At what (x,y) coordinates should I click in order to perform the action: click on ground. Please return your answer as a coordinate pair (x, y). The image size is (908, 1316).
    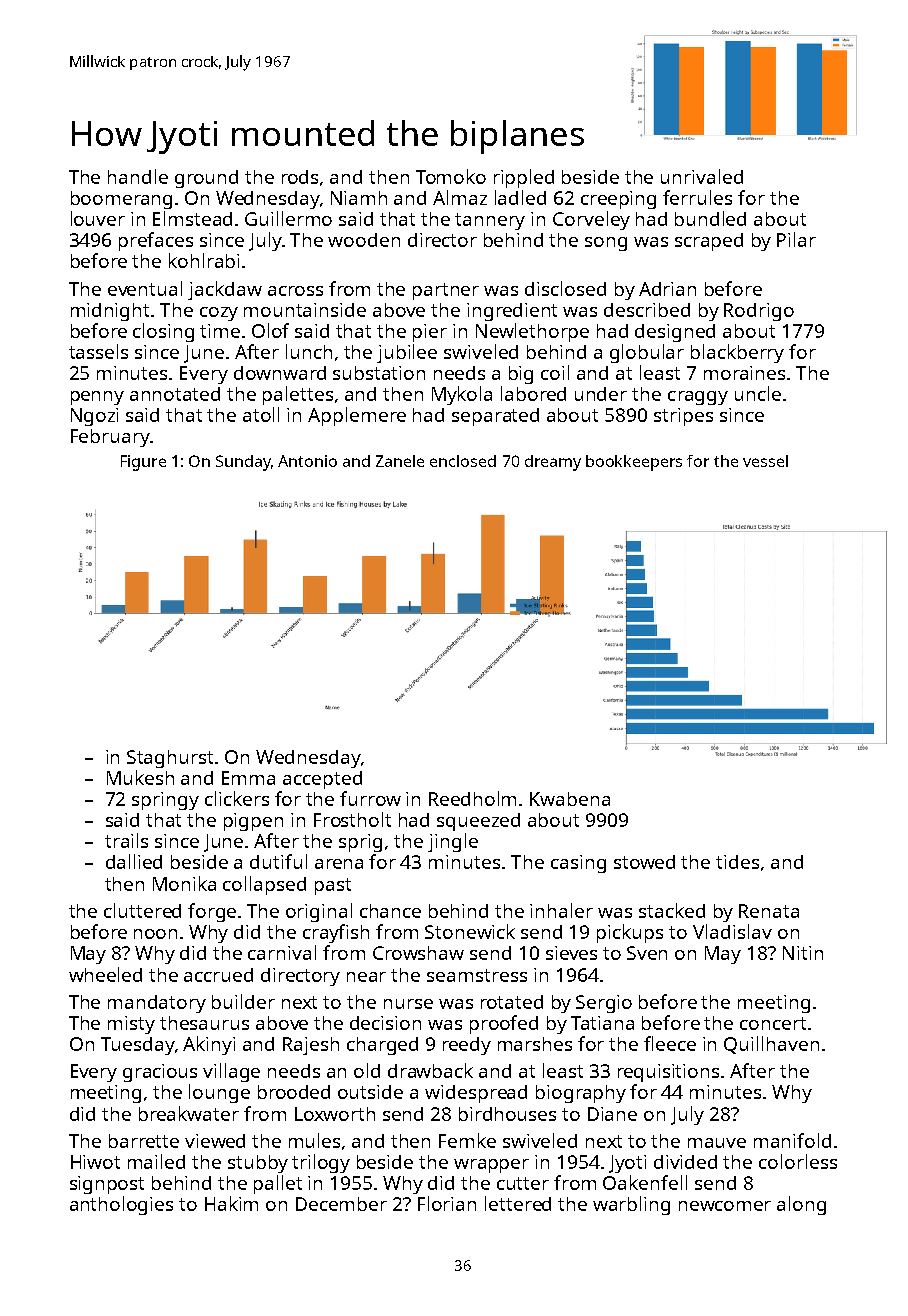
    Looking at the image, I should click on (206, 179).
